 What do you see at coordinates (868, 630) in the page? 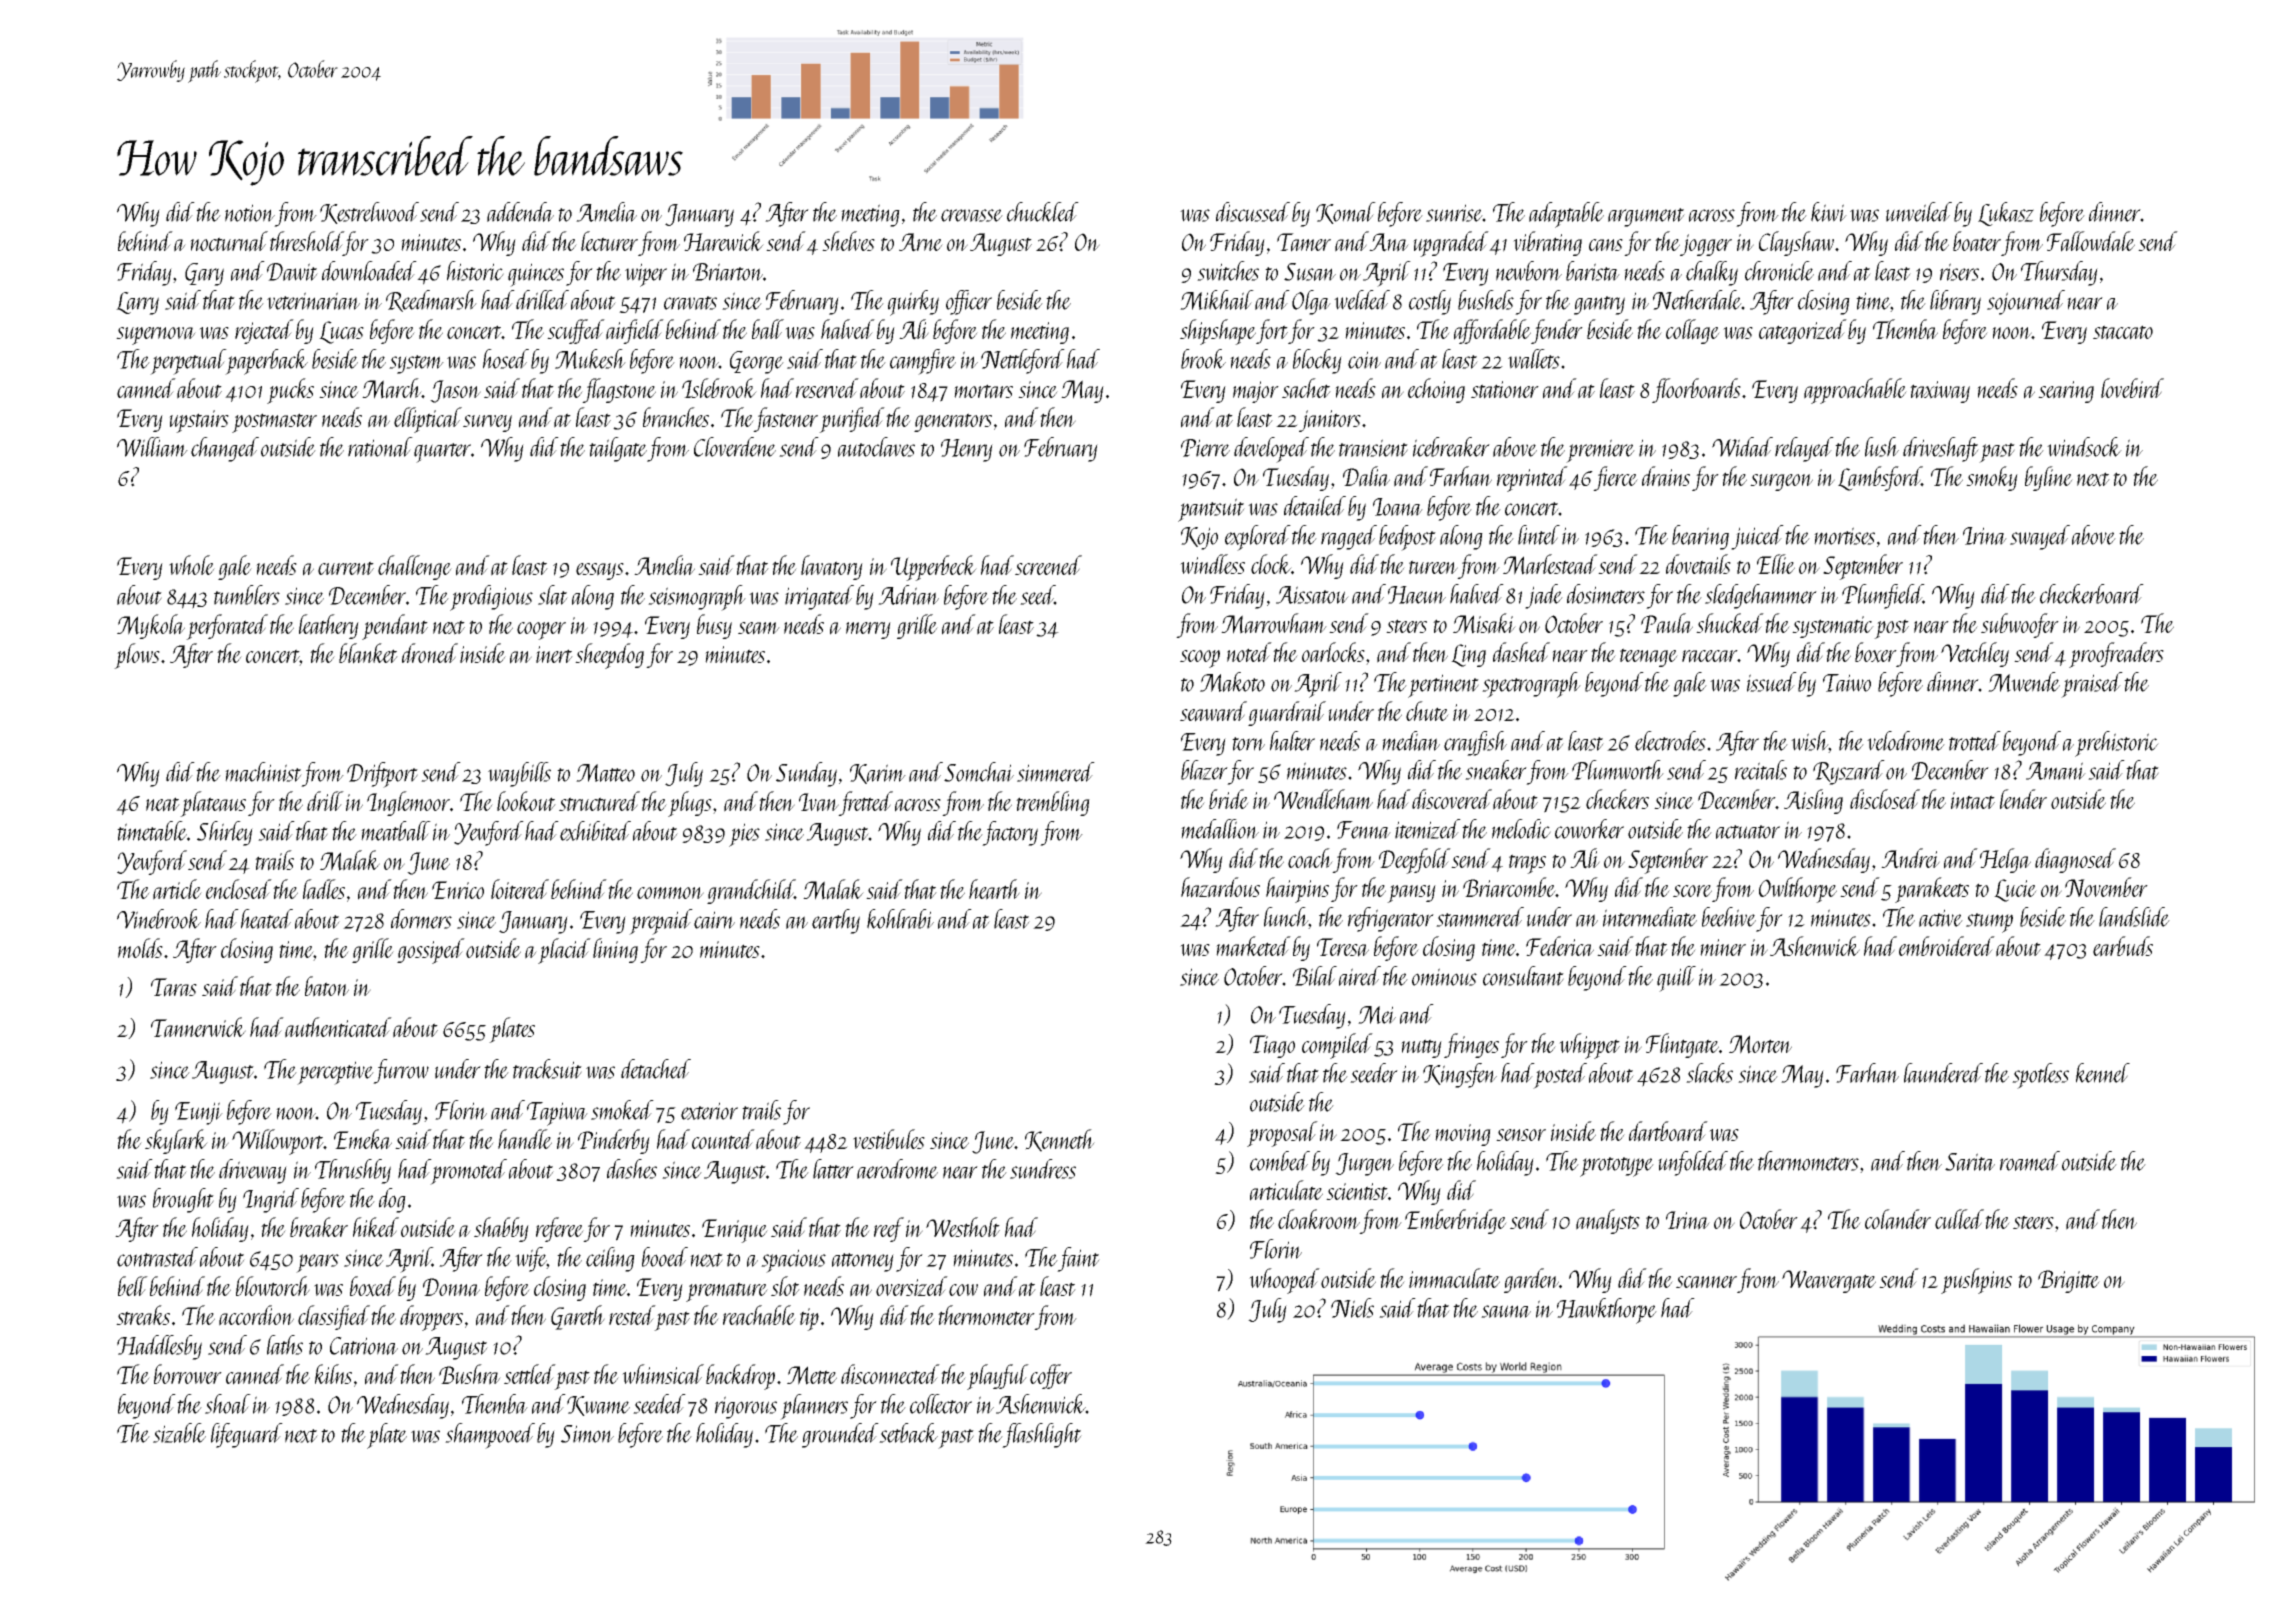
I see `merry` at bounding box center [868, 630].
